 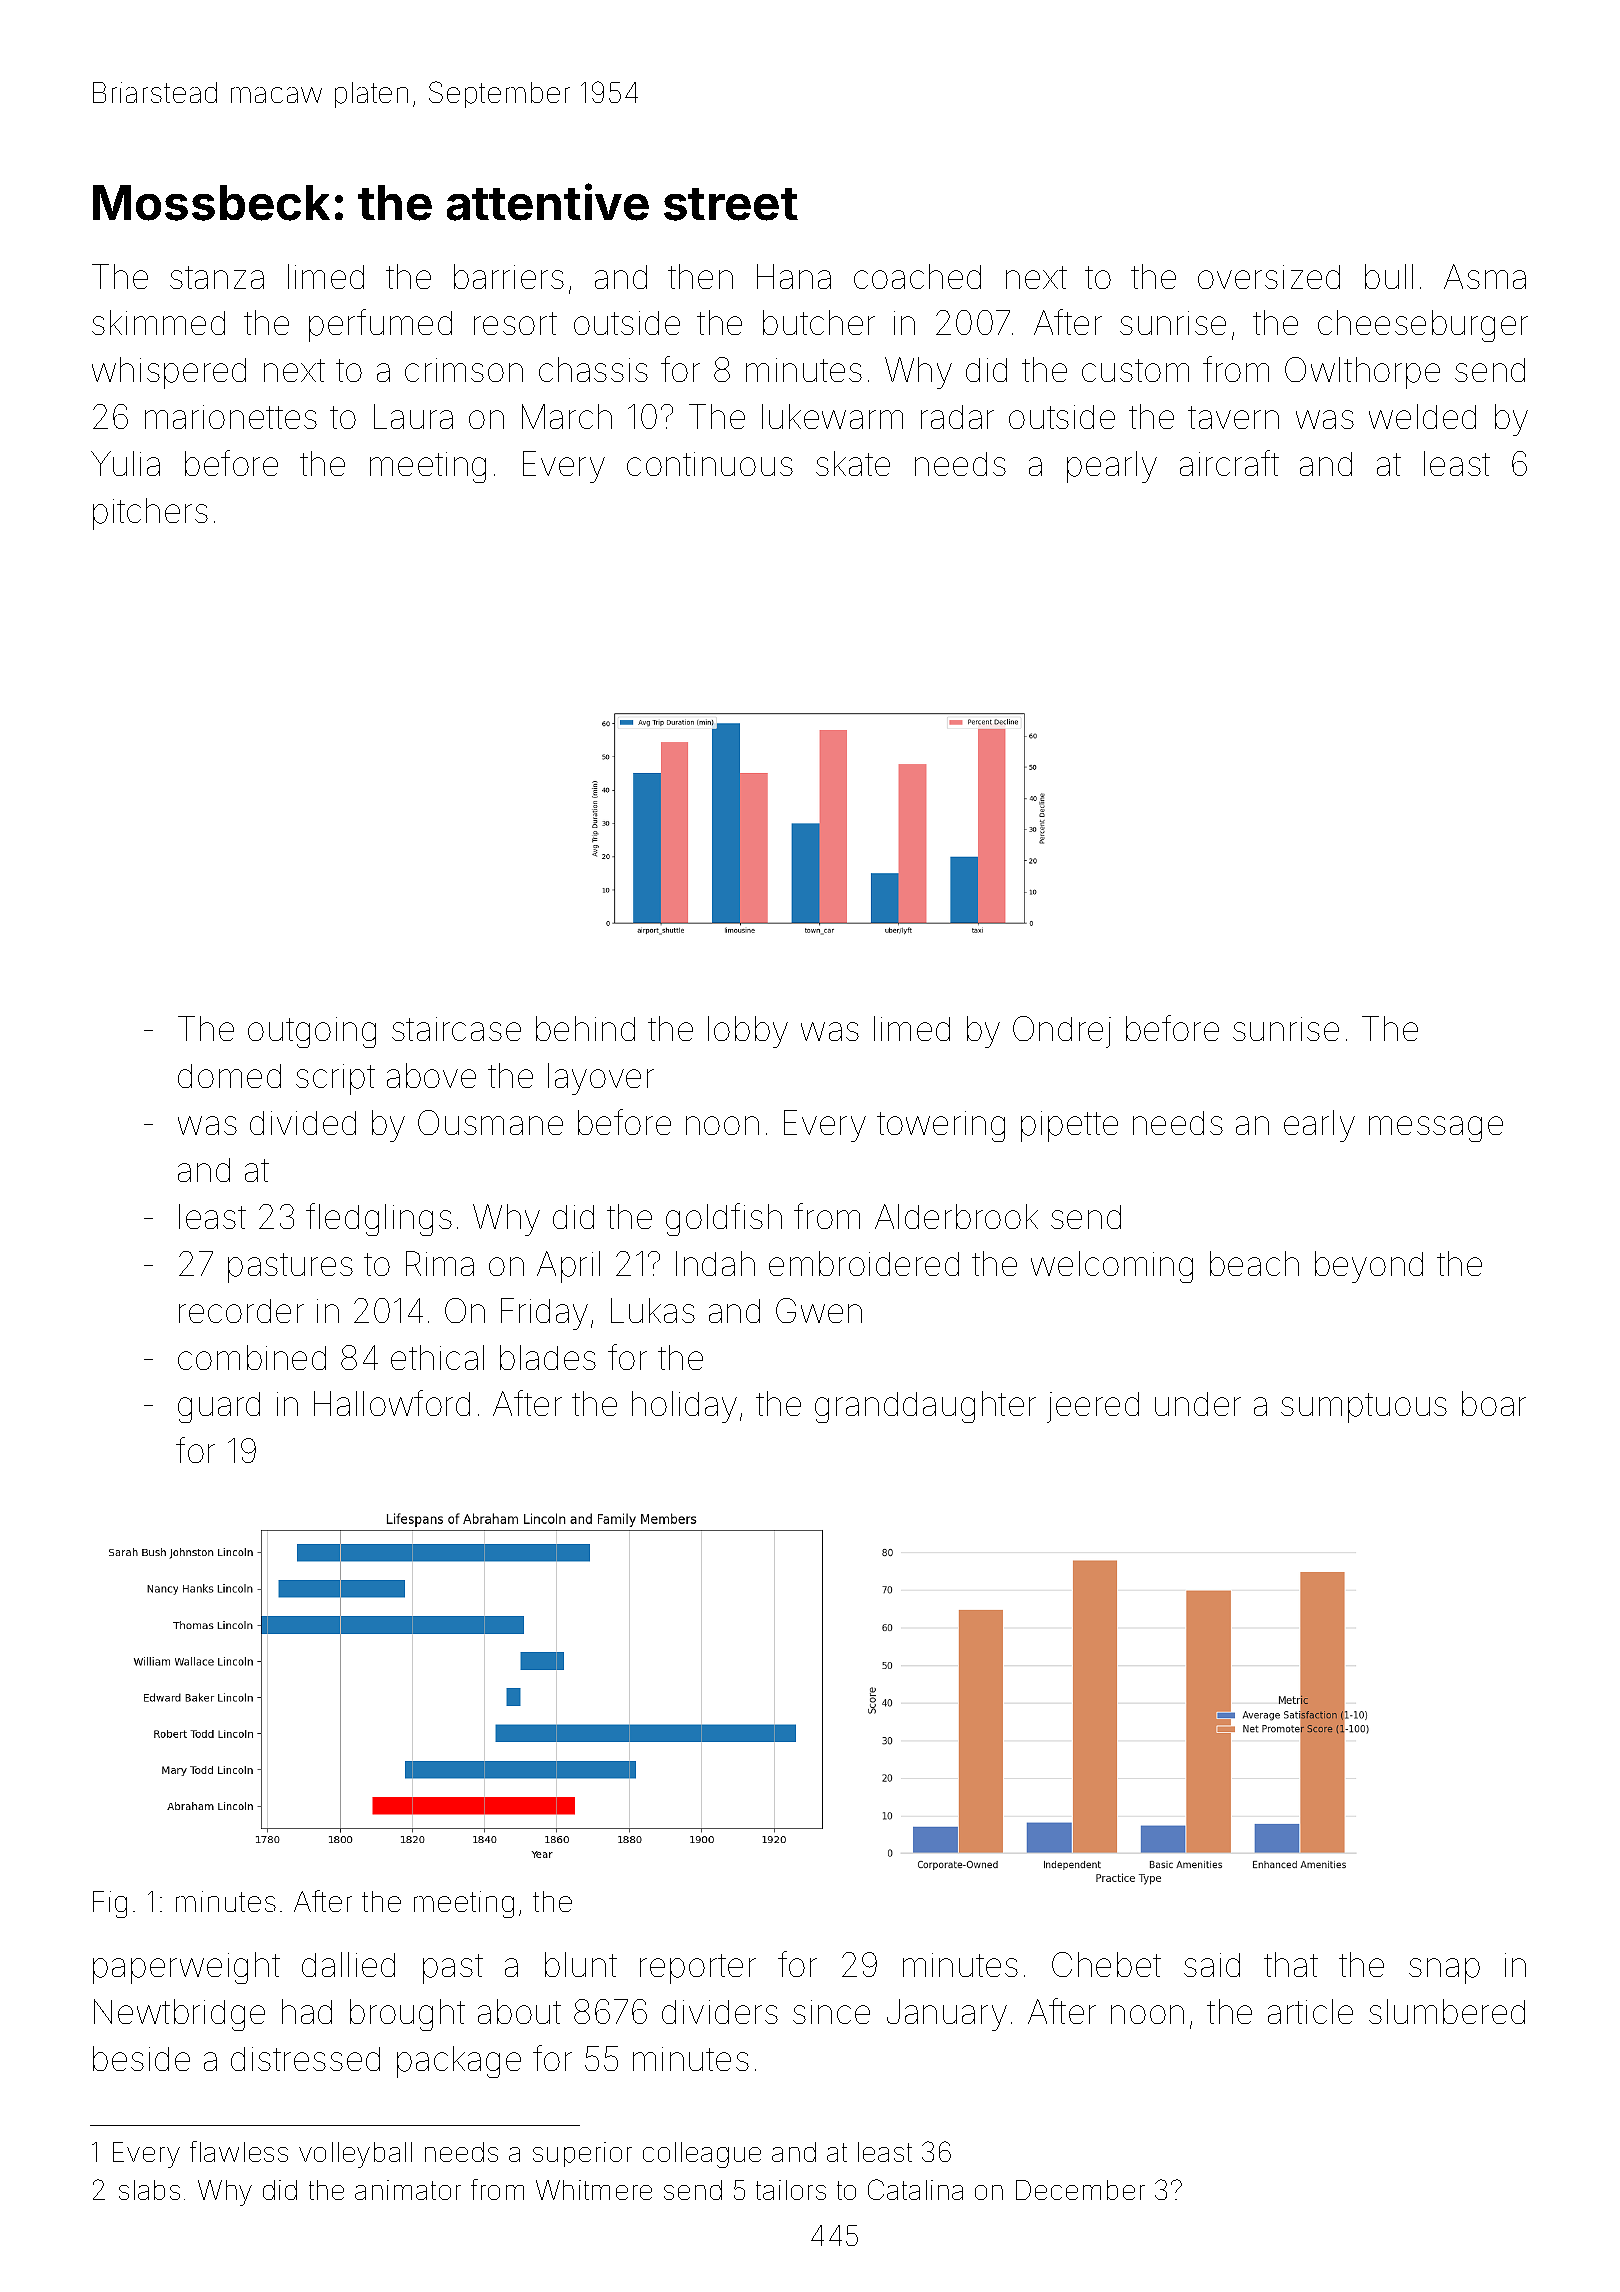 I want to click on Ondrej, so click(x=1062, y=1032).
